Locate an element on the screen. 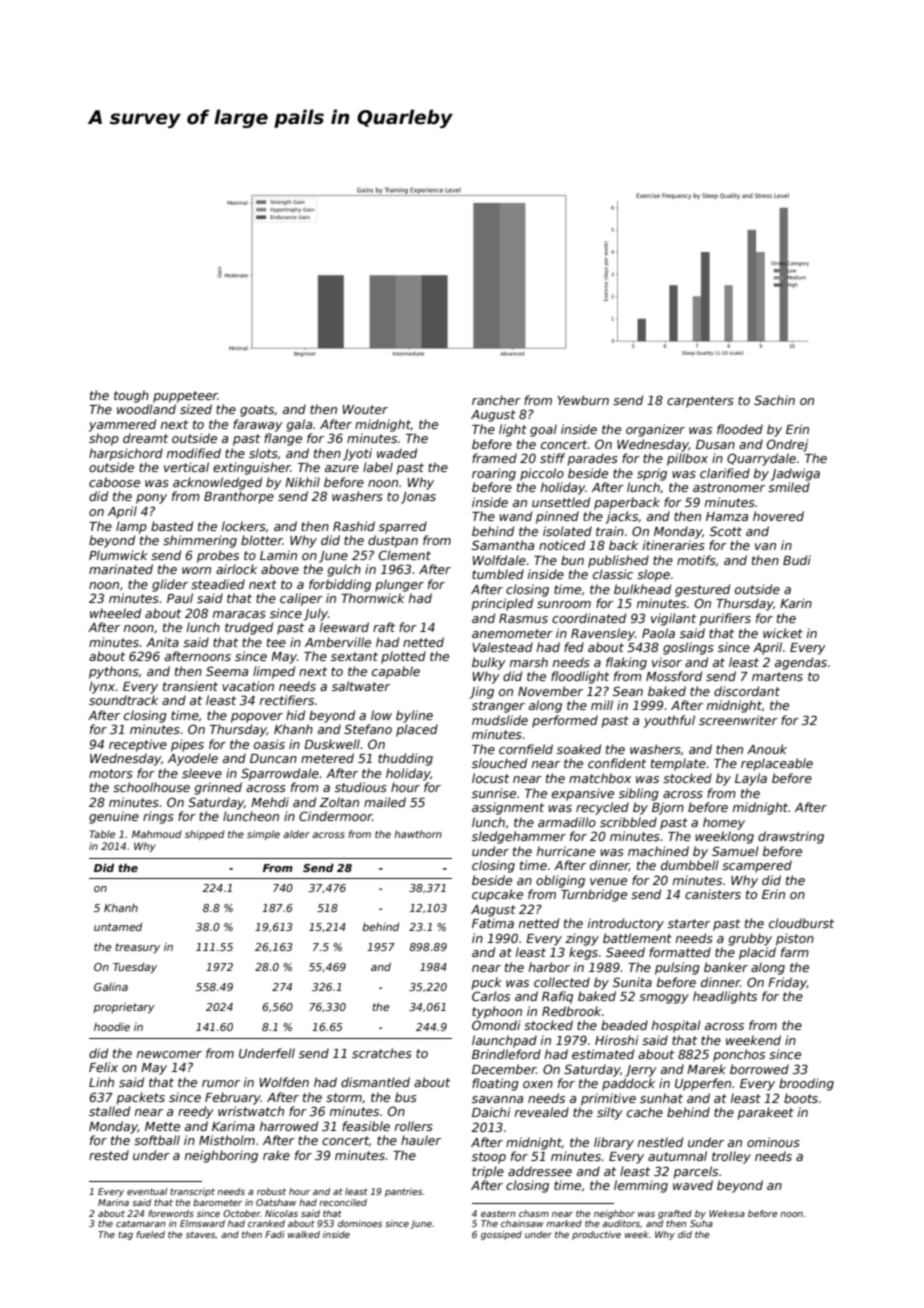  bulkhead is located at coordinates (642, 589).
